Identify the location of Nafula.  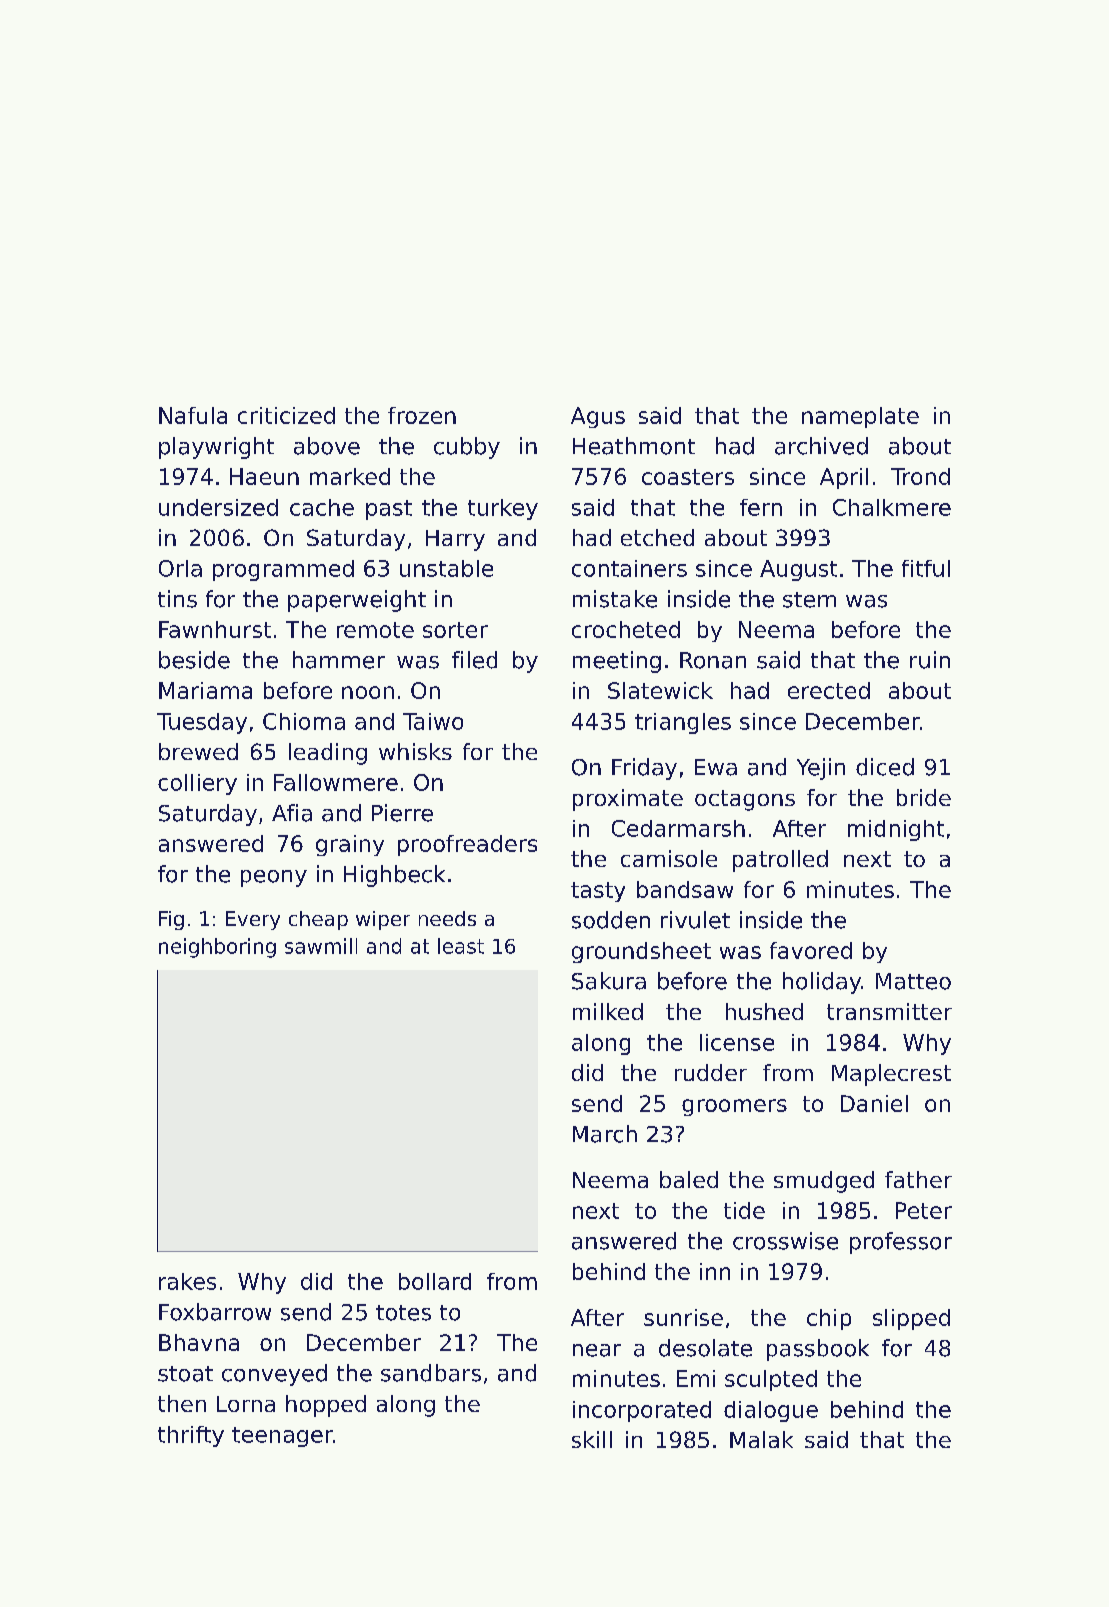
(193, 415).
